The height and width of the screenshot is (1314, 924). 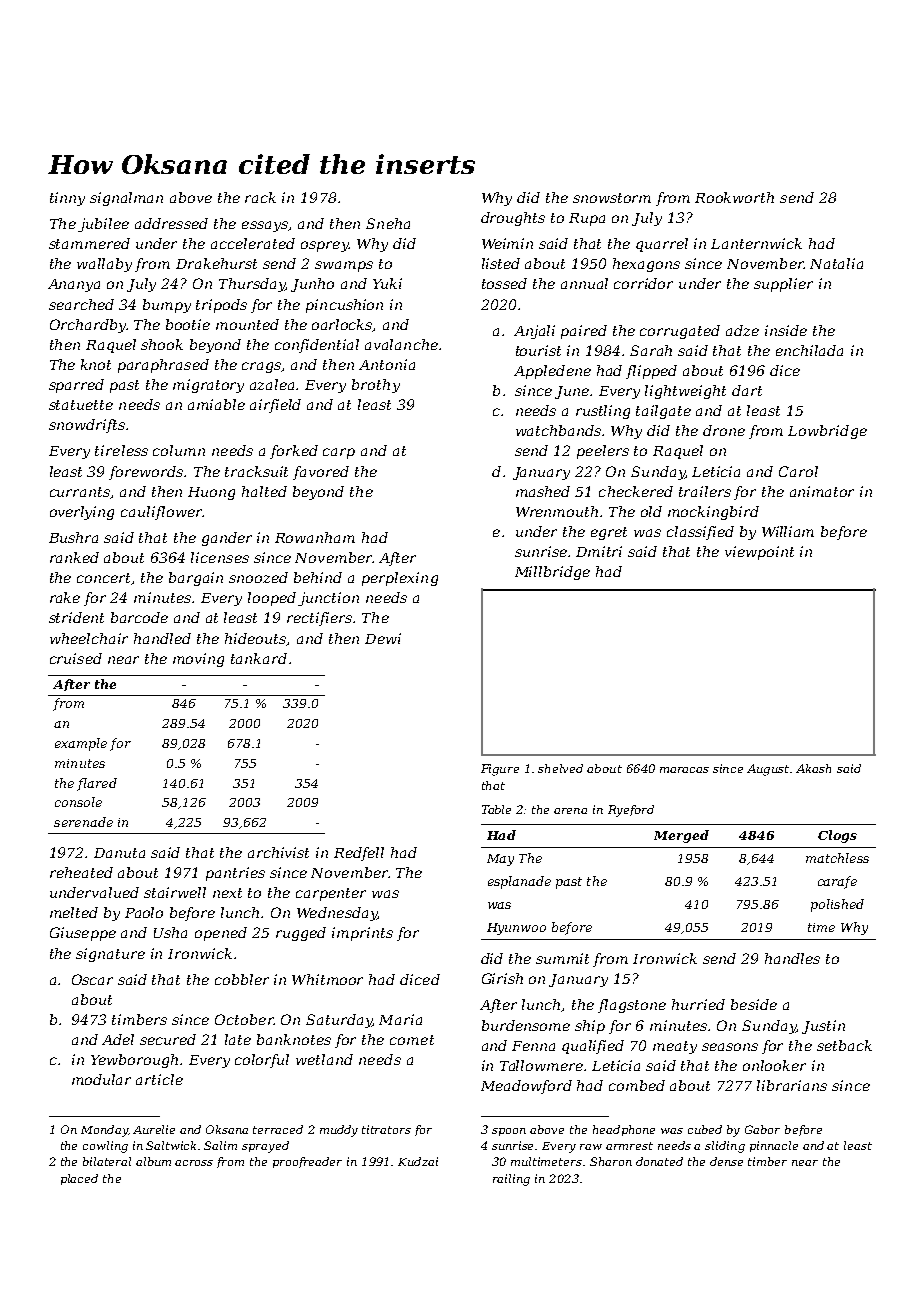 I want to click on Ryeford, so click(x=631, y=811).
